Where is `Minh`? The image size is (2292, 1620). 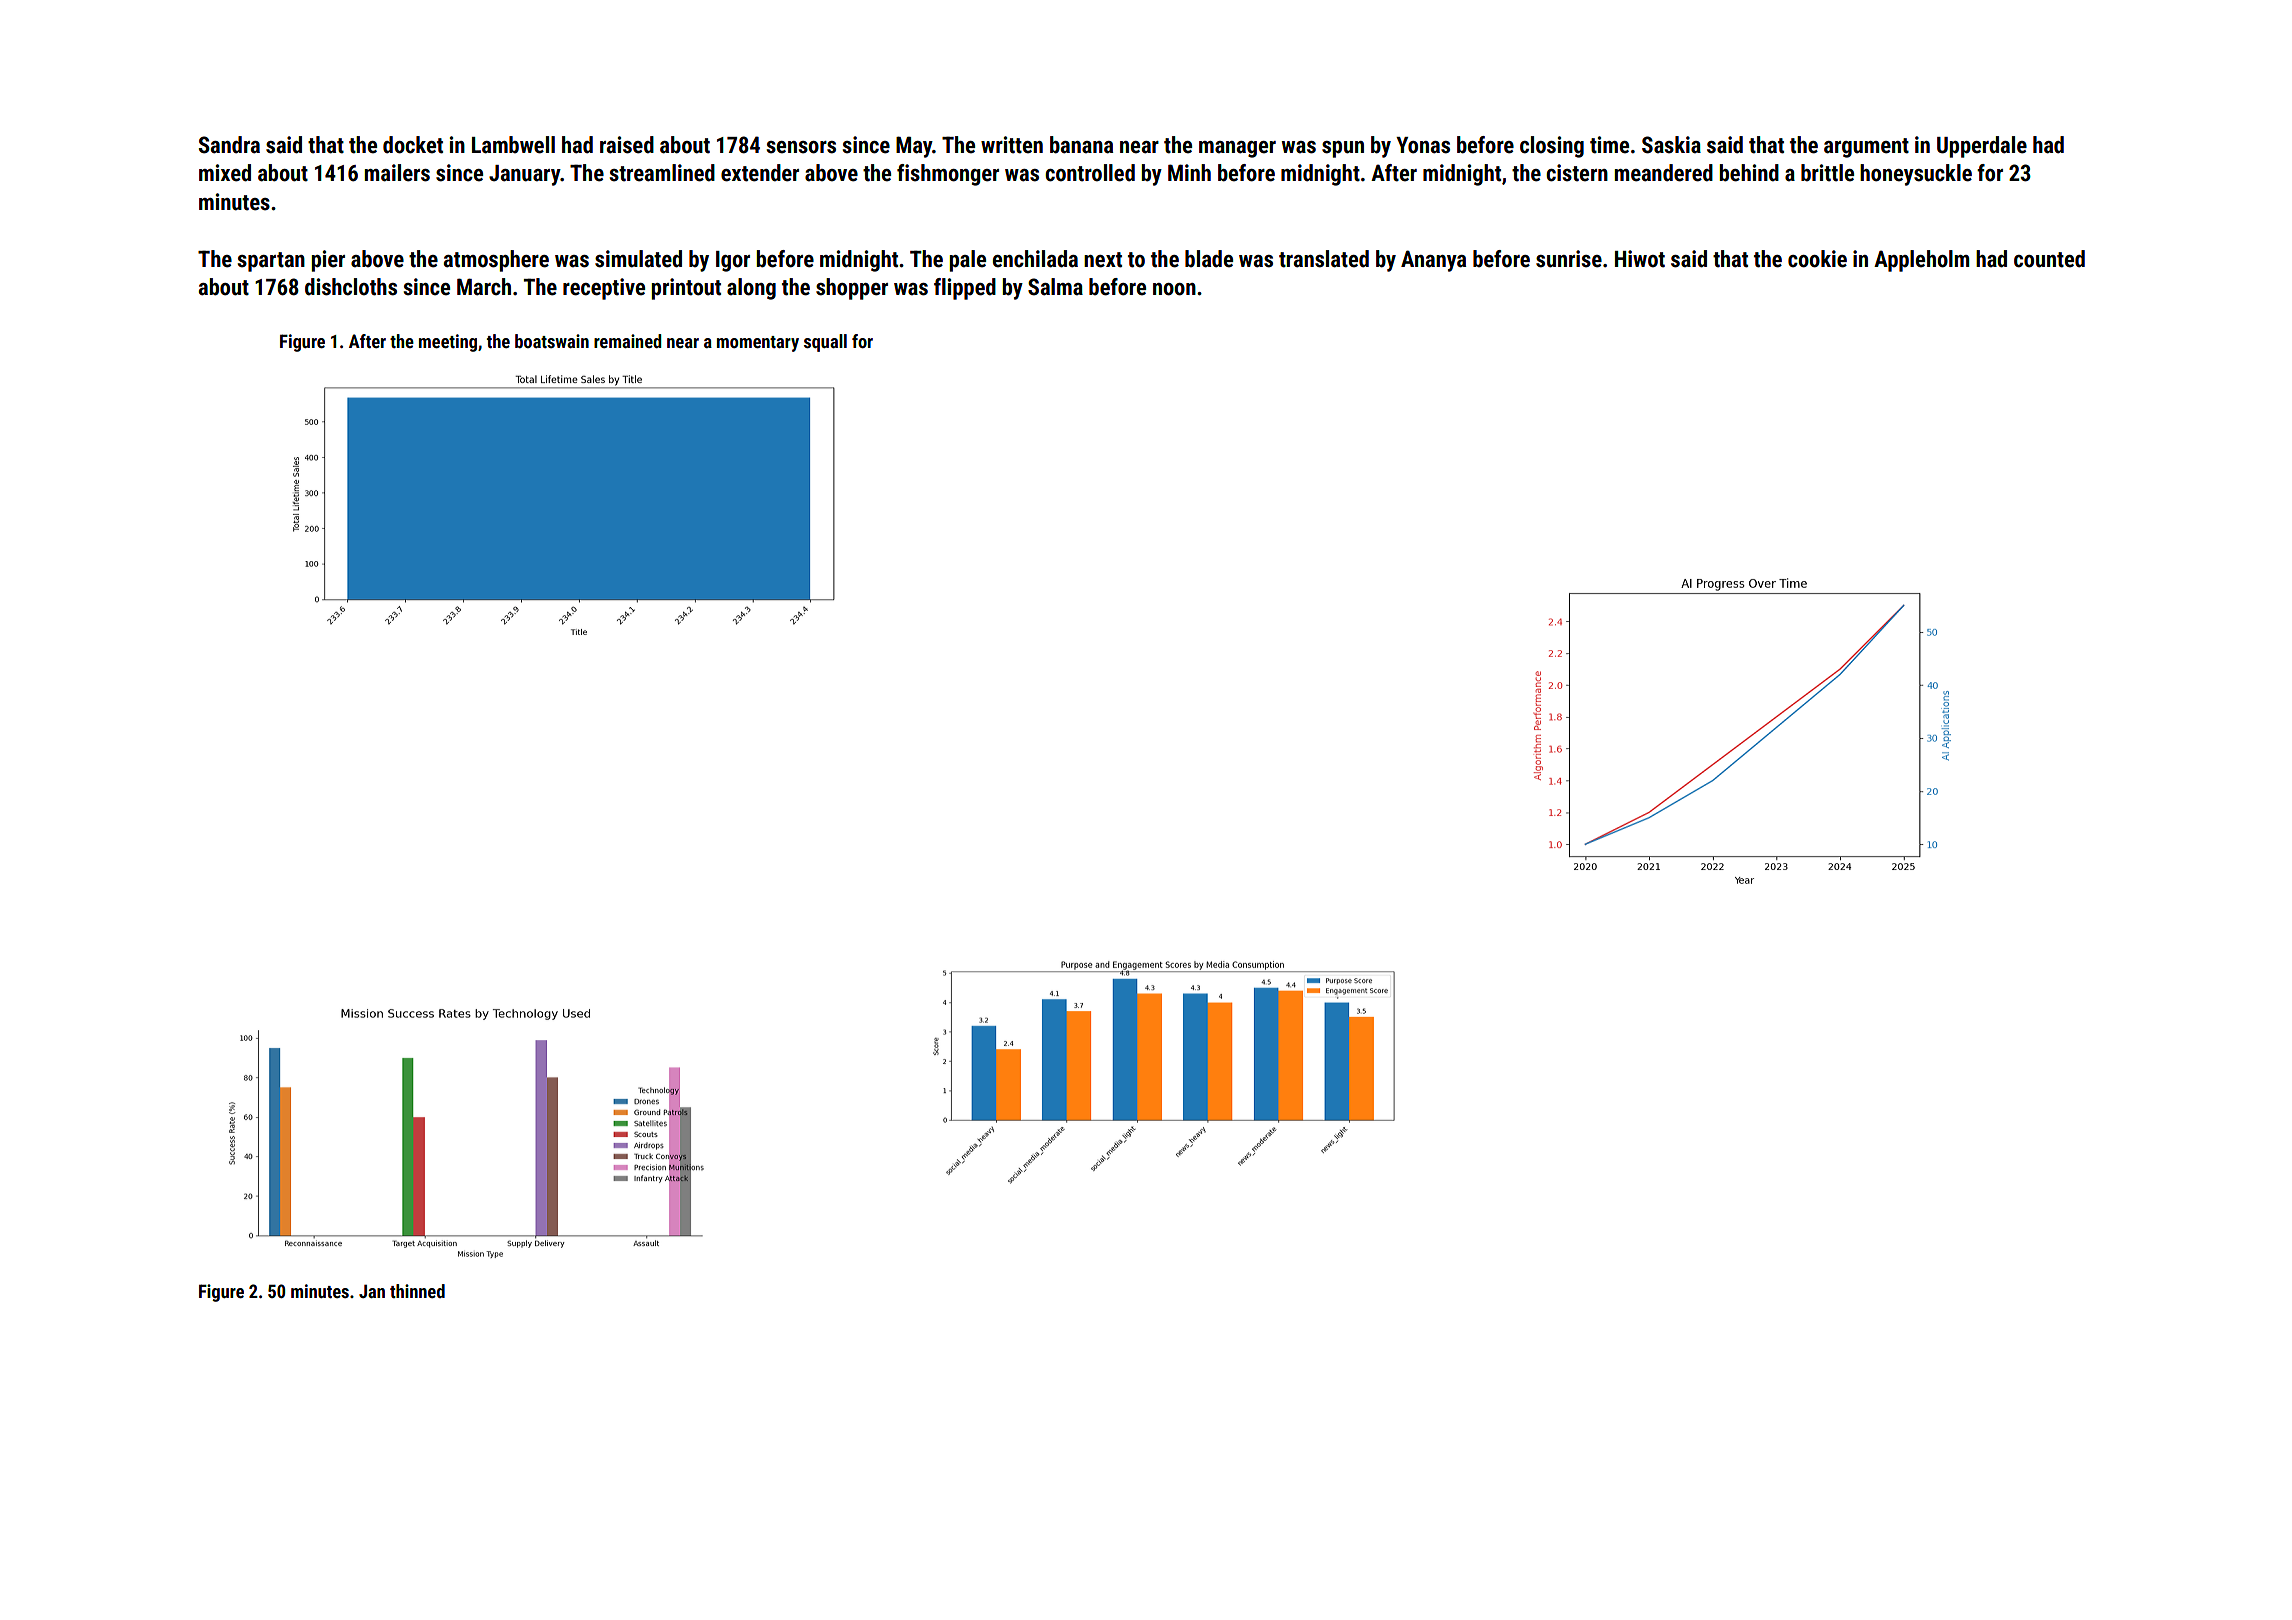
Minh is located at coordinates (1189, 172).
